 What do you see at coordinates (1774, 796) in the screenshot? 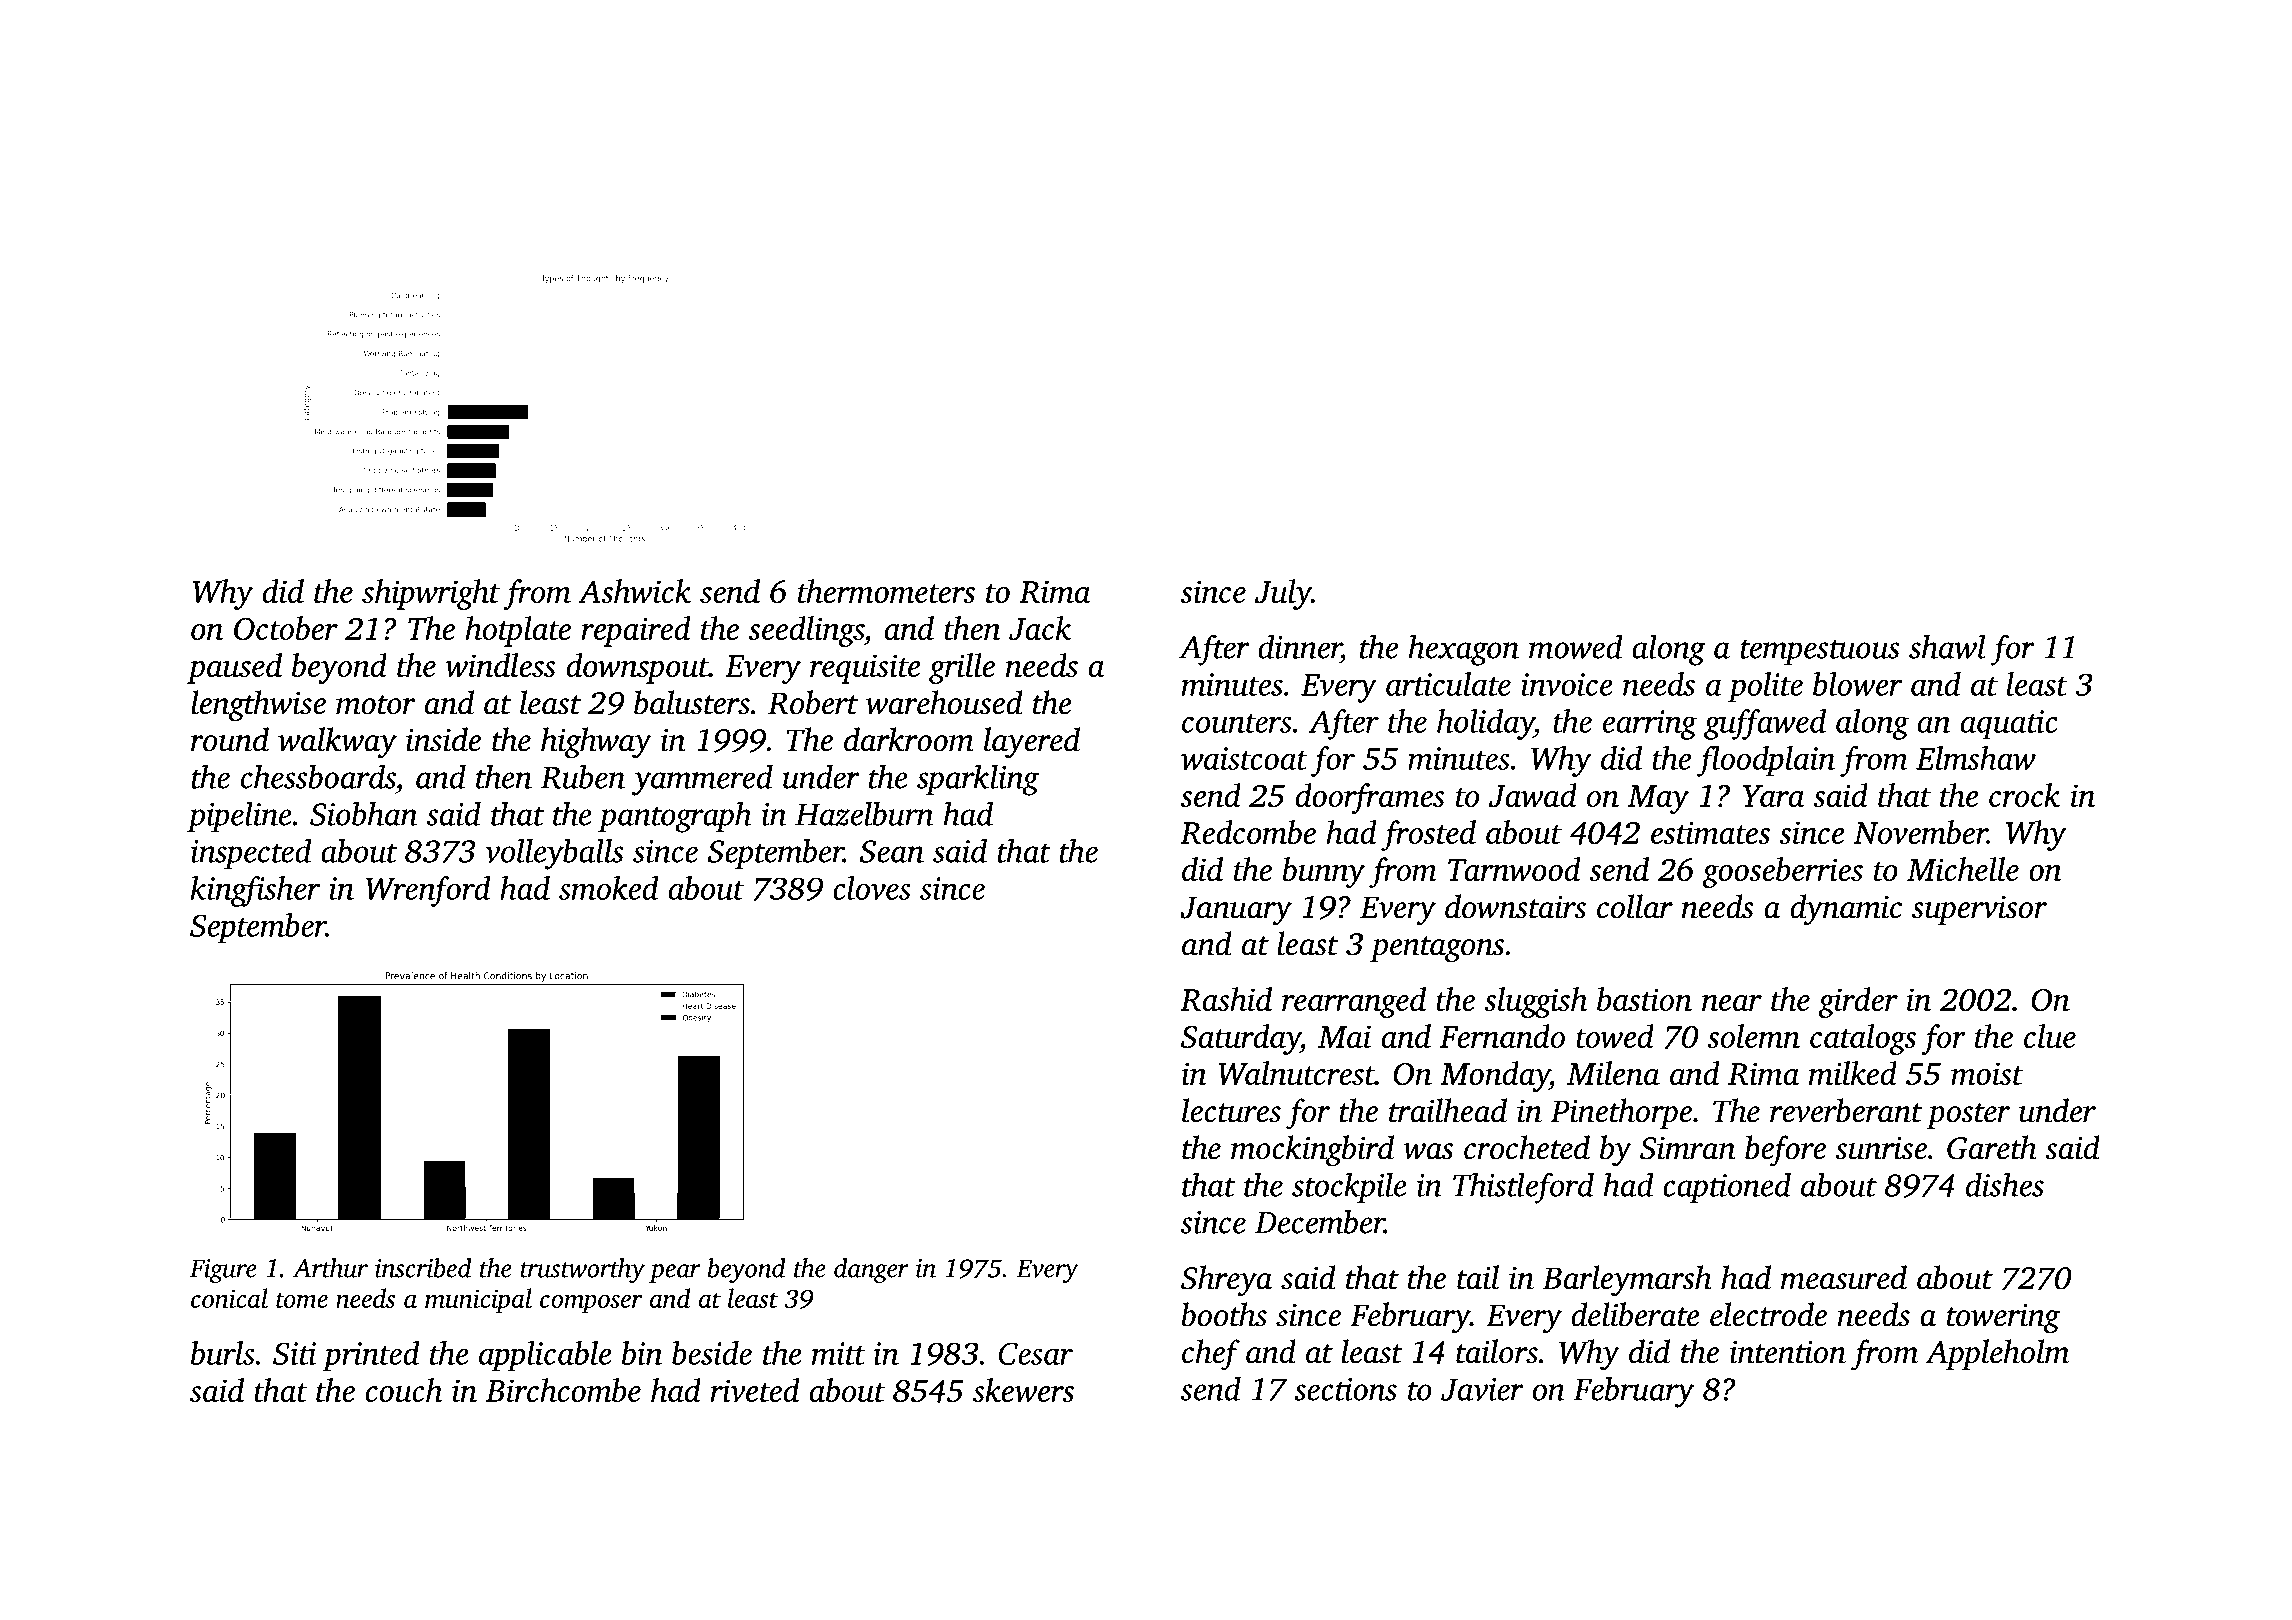
I see `Yara` at bounding box center [1774, 796].
